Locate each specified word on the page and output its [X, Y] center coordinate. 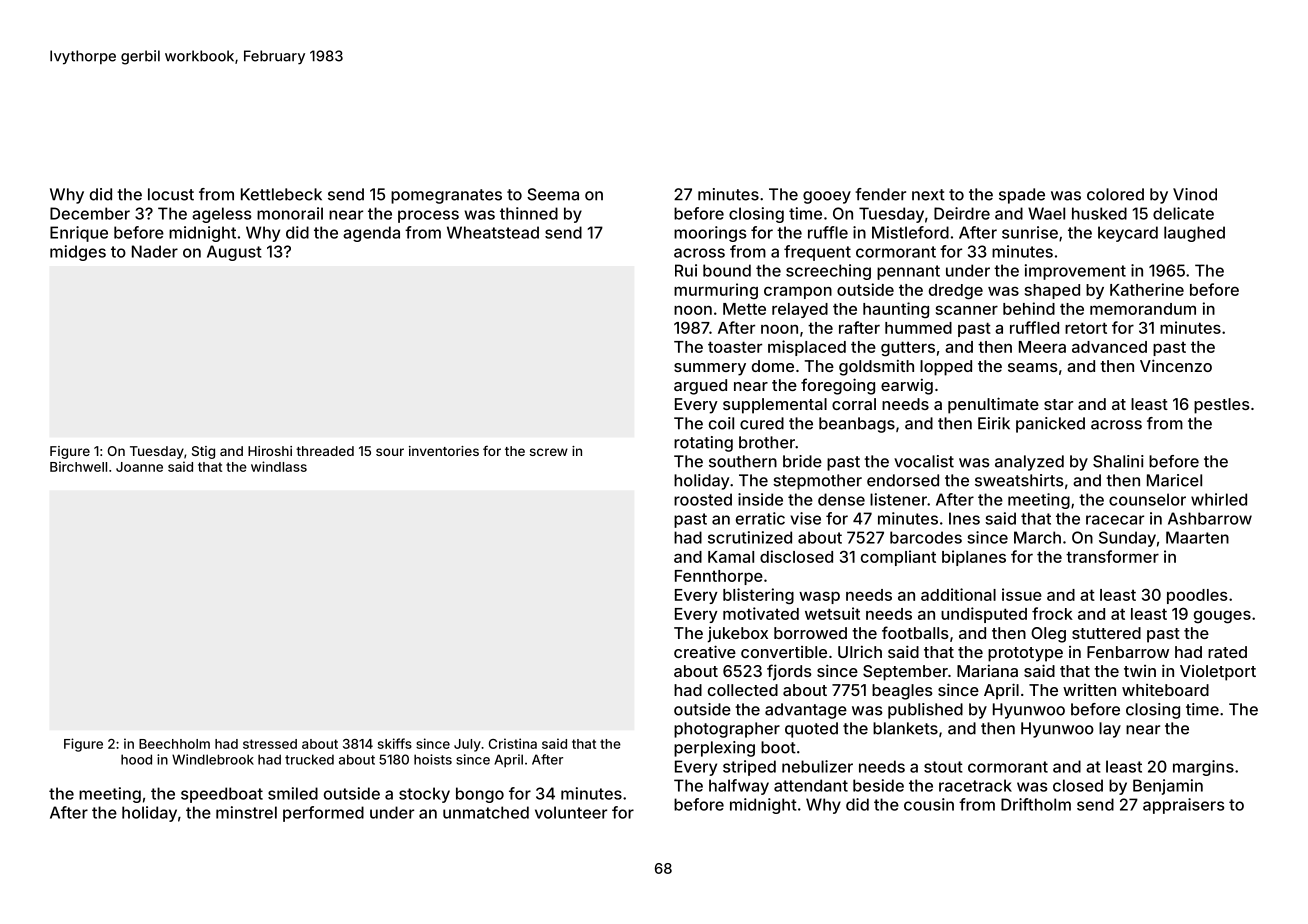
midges [78, 253]
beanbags [857, 425]
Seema [553, 194]
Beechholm [174, 744]
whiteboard [1165, 690]
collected [743, 690]
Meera [1042, 347]
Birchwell [78, 466]
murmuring [716, 291]
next [928, 195]
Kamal [731, 557]
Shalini [1118, 461]
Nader [155, 251]
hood [136, 759]
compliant [898, 558]
